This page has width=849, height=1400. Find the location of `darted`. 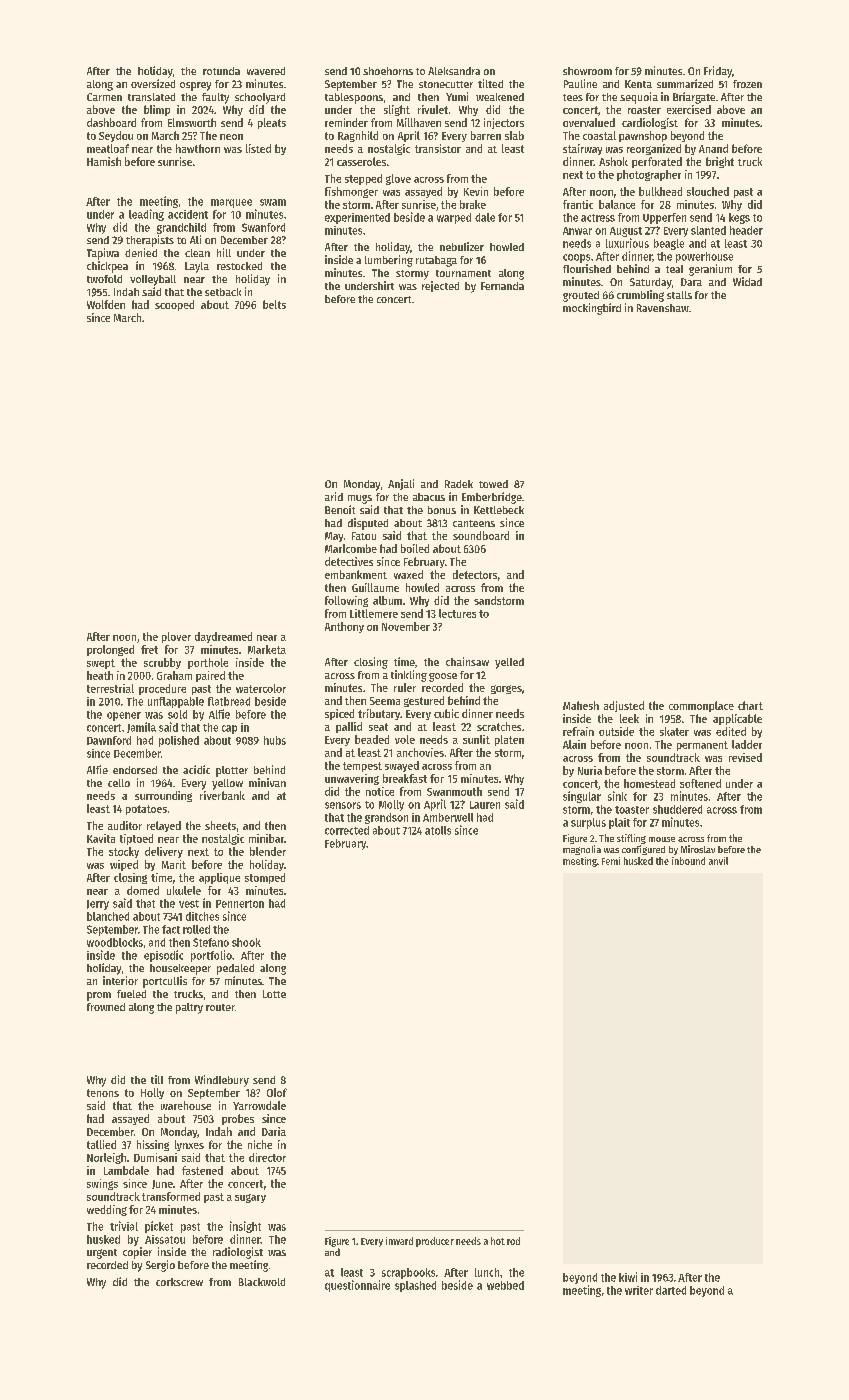

darted is located at coordinates (671, 1290).
